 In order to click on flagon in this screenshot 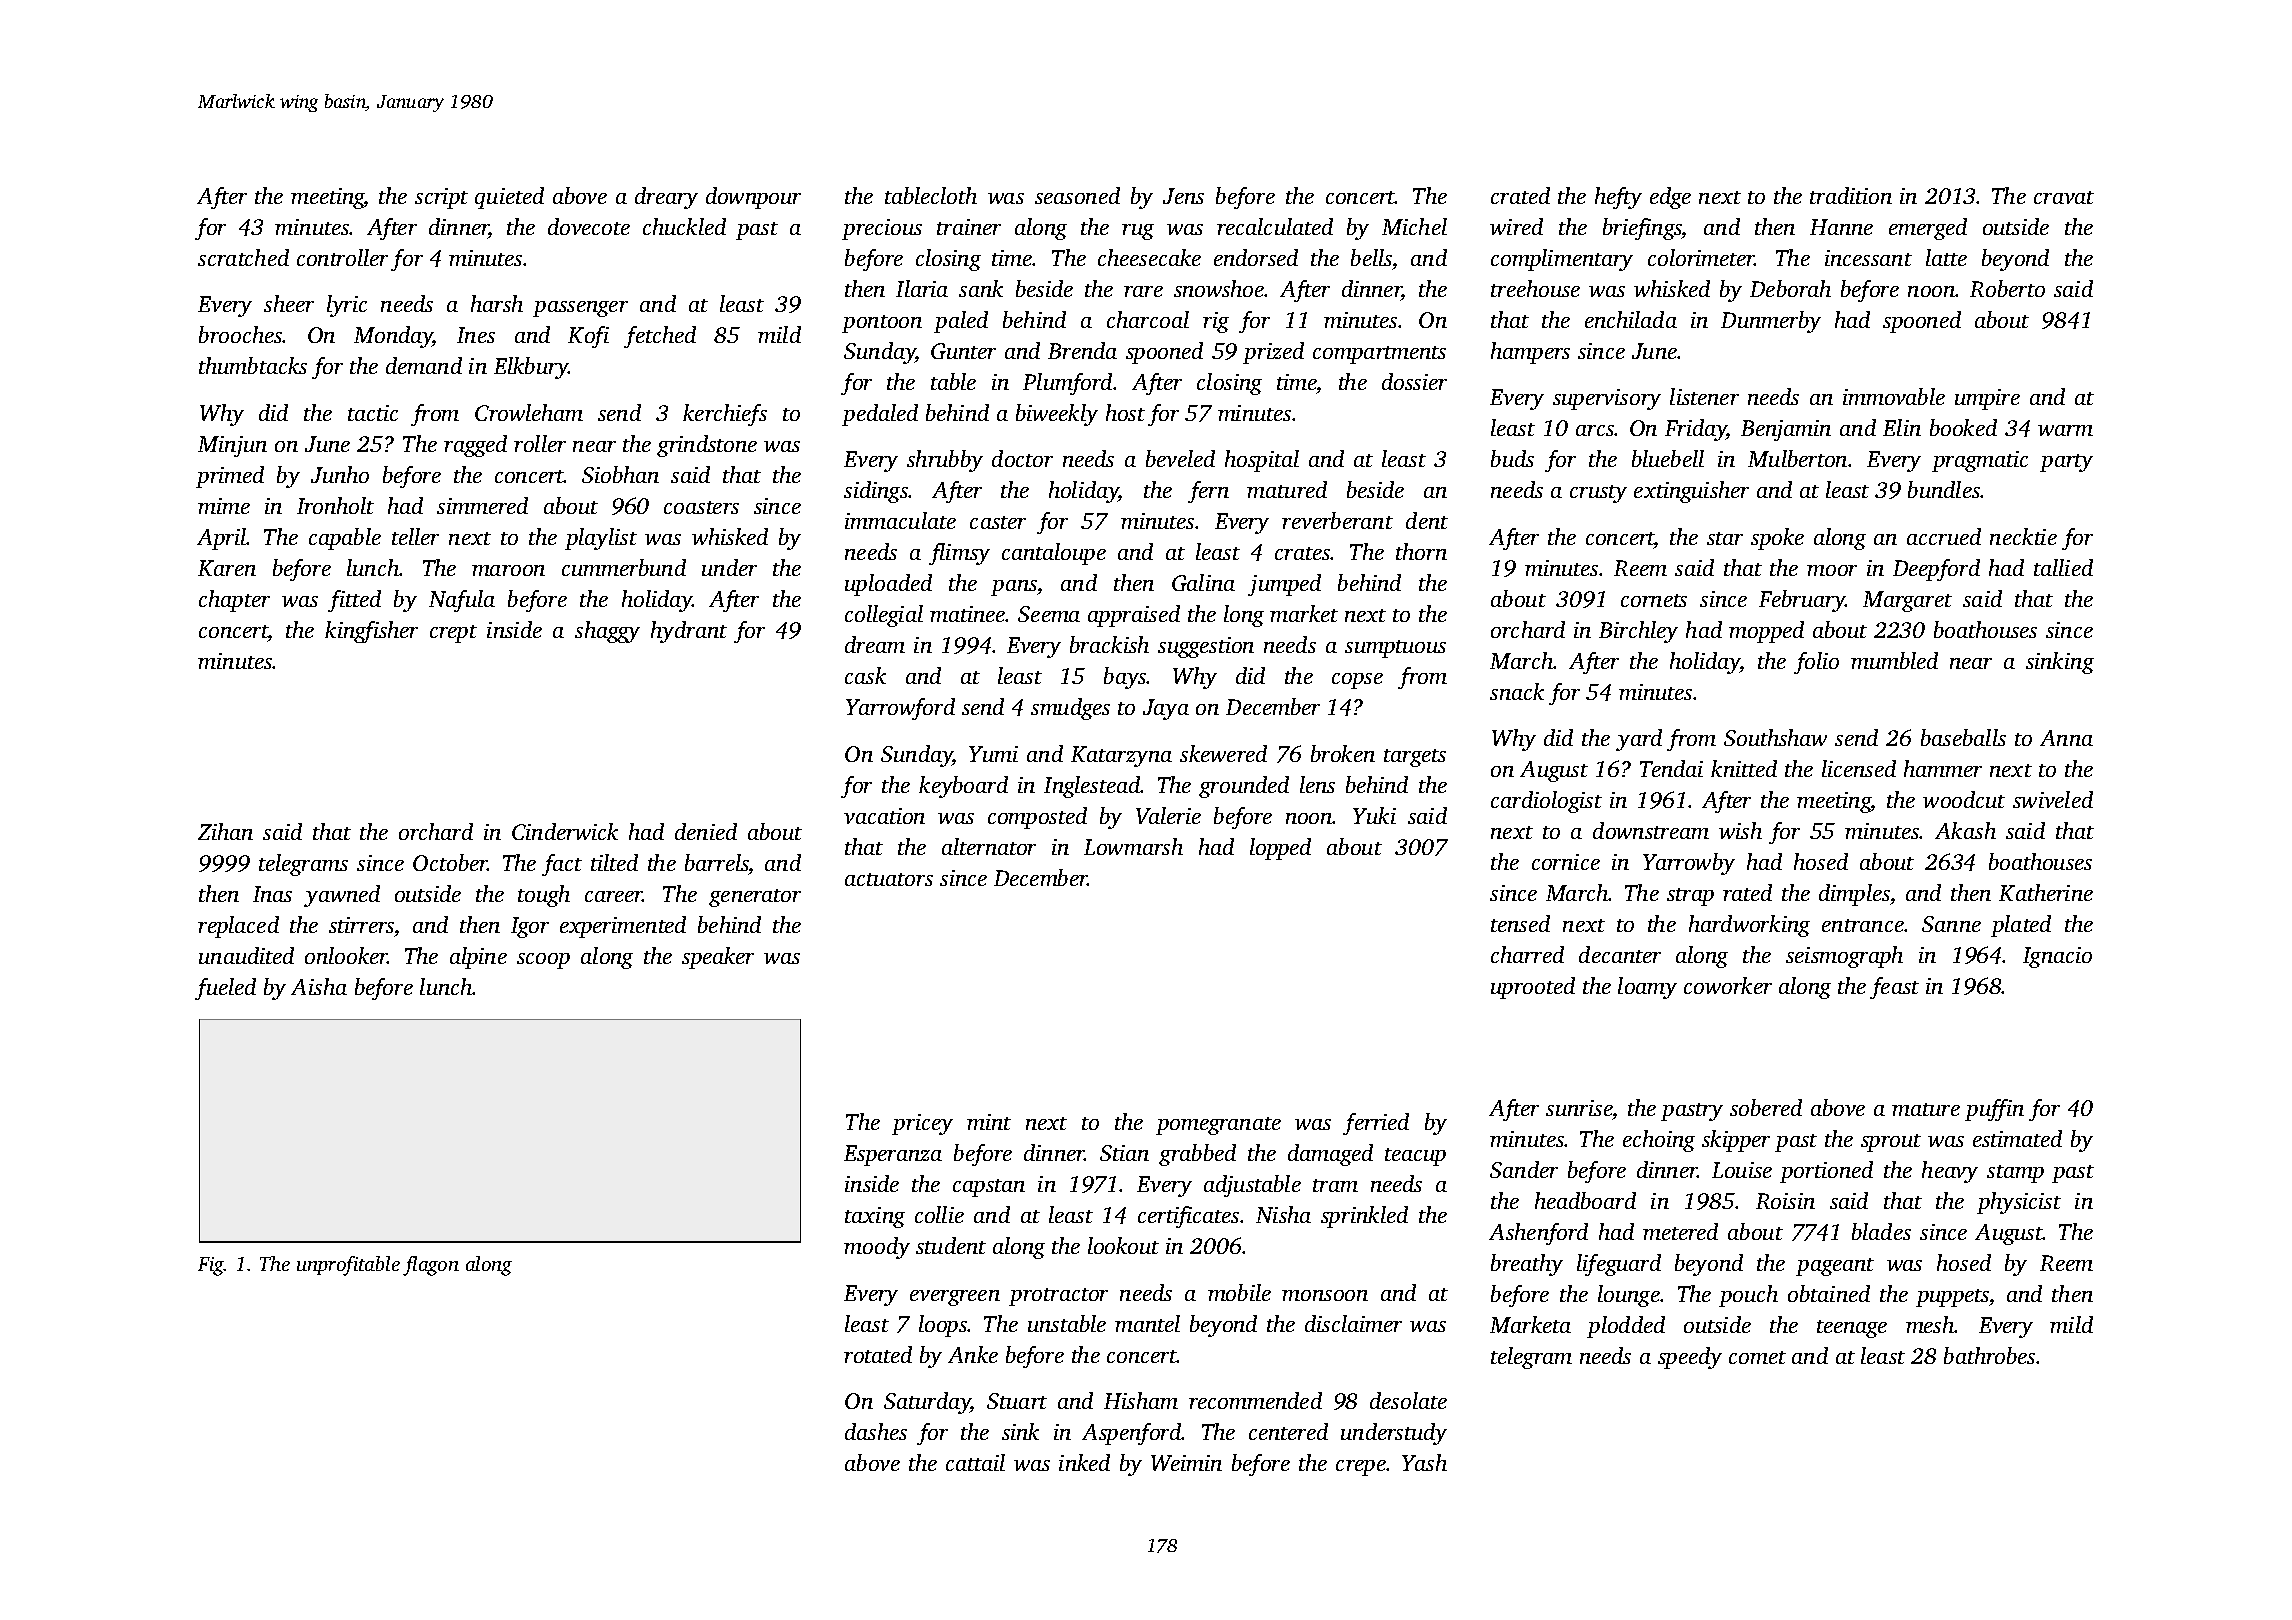, I will do `click(431, 1266)`.
